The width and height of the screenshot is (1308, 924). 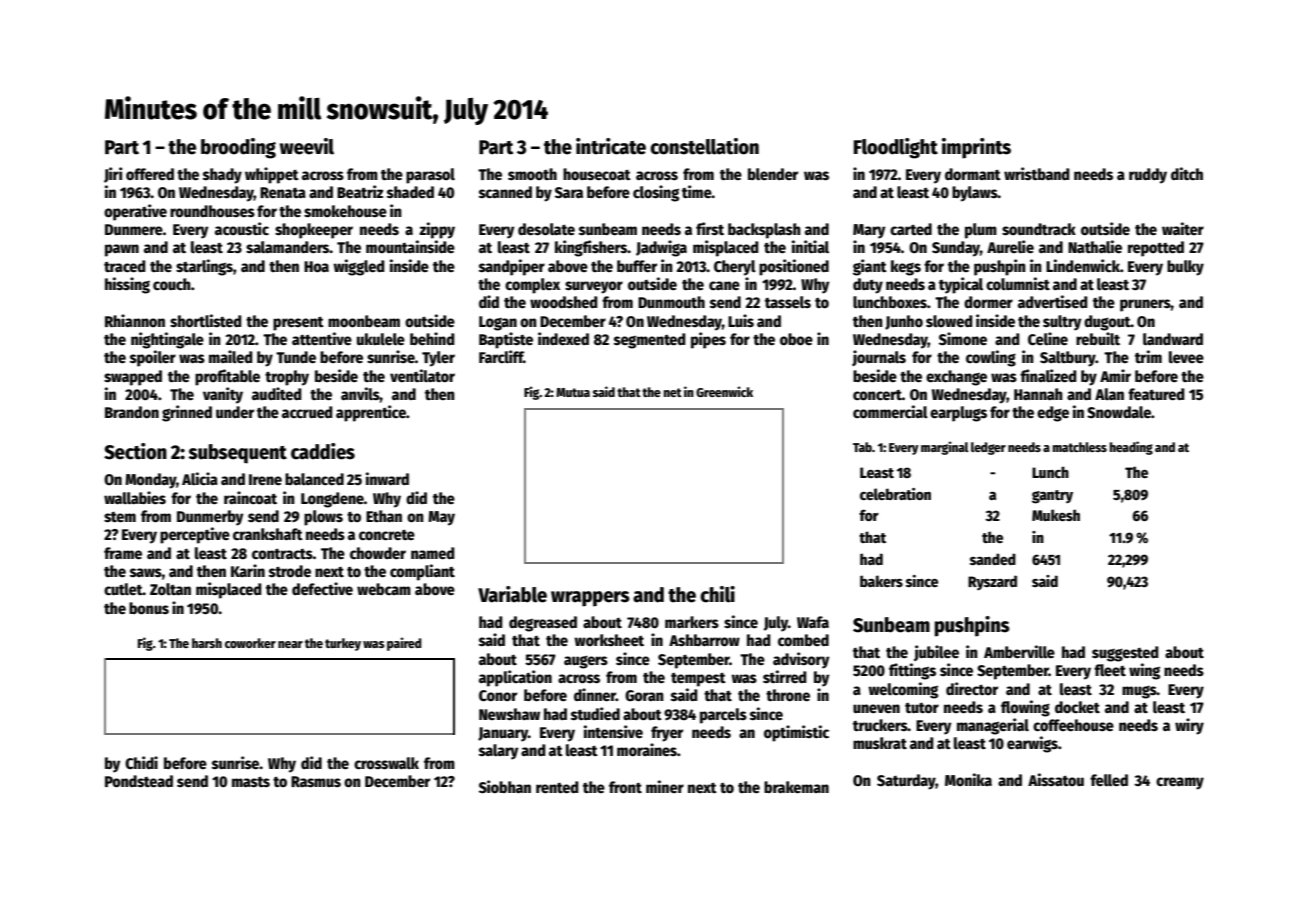 What do you see at coordinates (441, 518) in the screenshot?
I see `May` at bounding box center [441, 518].
